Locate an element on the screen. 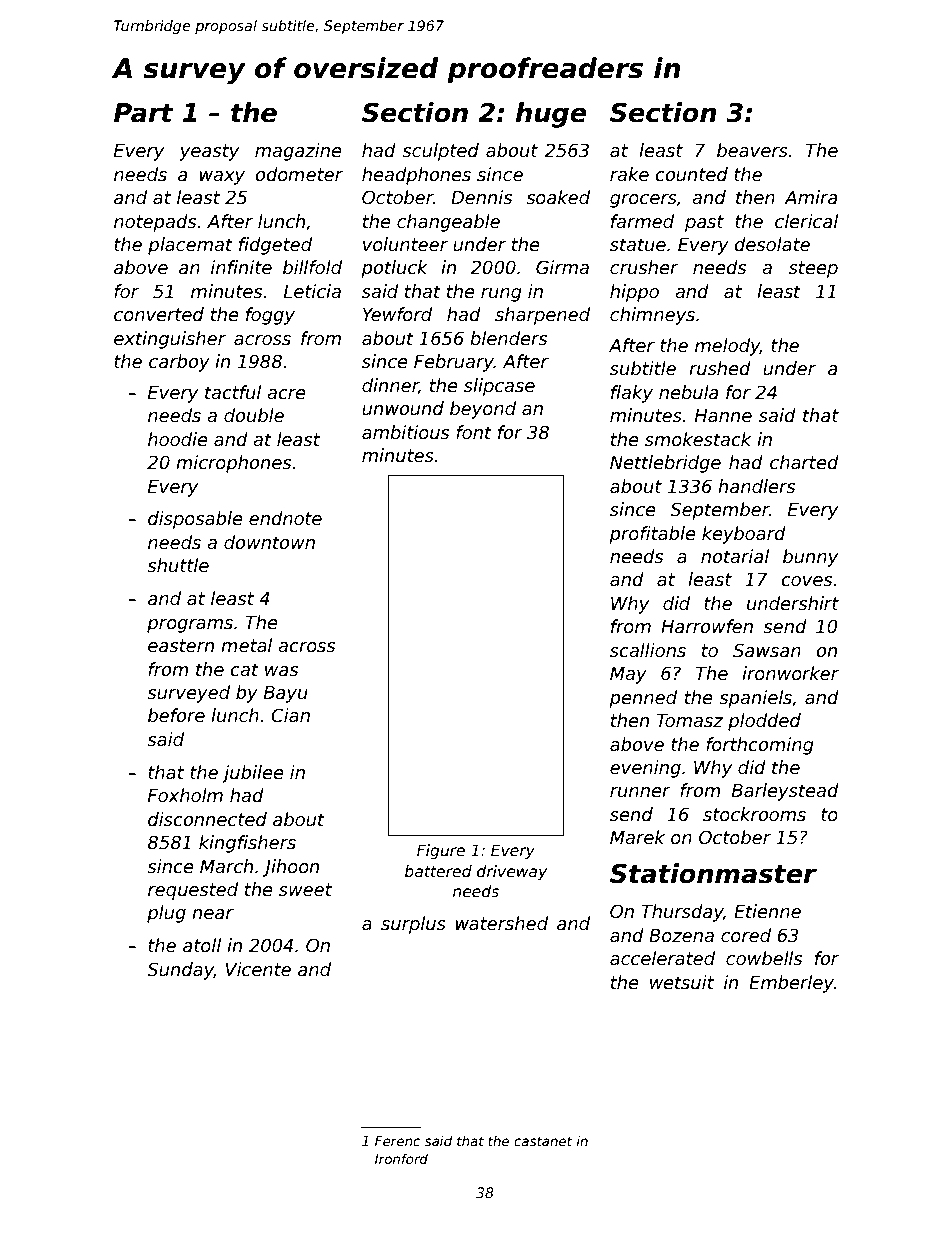 The width and height of the screenshot is (952, 1233). melody is located at coordinates (727, 347).
